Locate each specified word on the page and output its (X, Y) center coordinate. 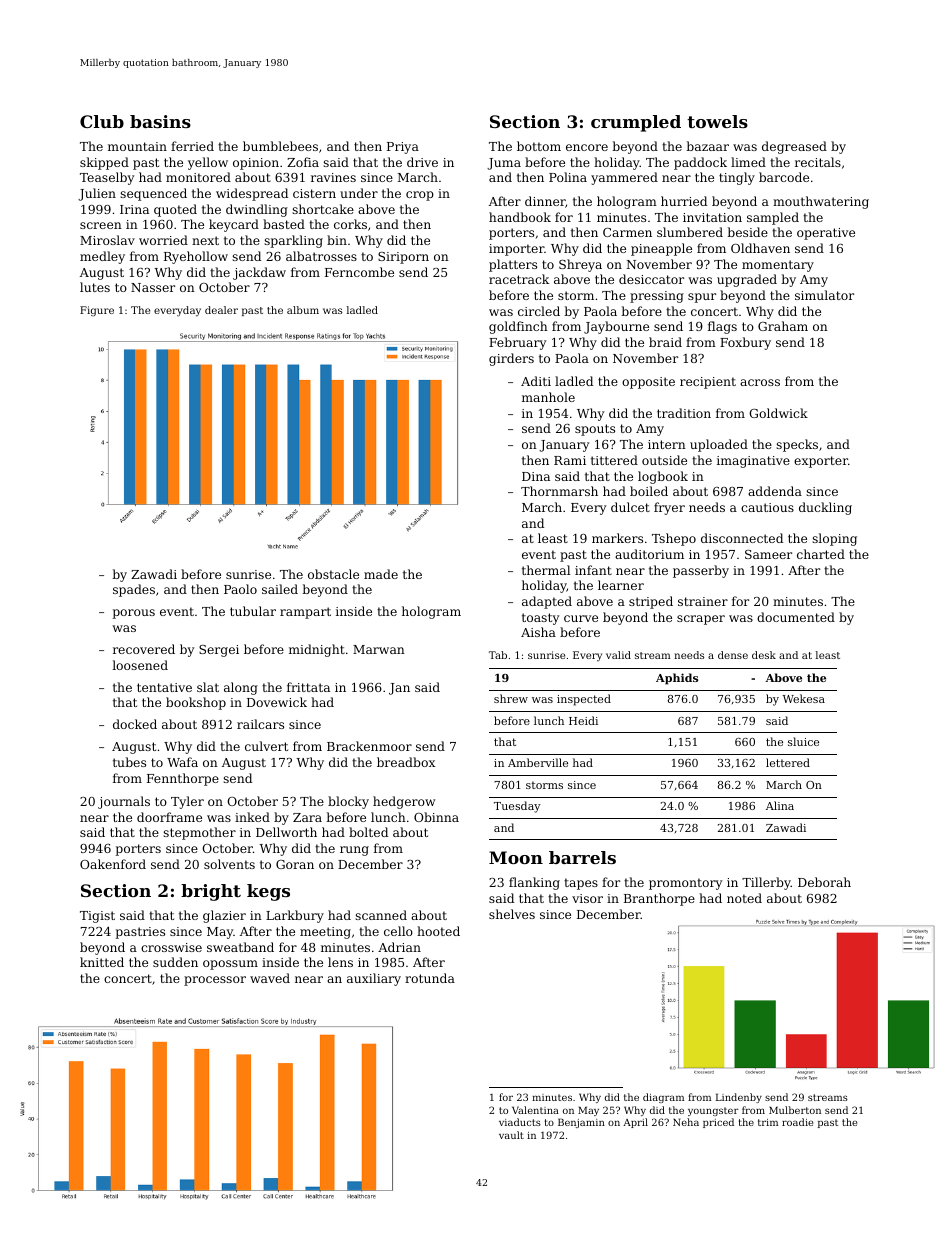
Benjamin (581, 1123)
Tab (498, 655)
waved (270, 978)
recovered (144, 649)
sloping (834, 539)
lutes (95, 287)
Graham (783, 326)
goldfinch (518, 327)
